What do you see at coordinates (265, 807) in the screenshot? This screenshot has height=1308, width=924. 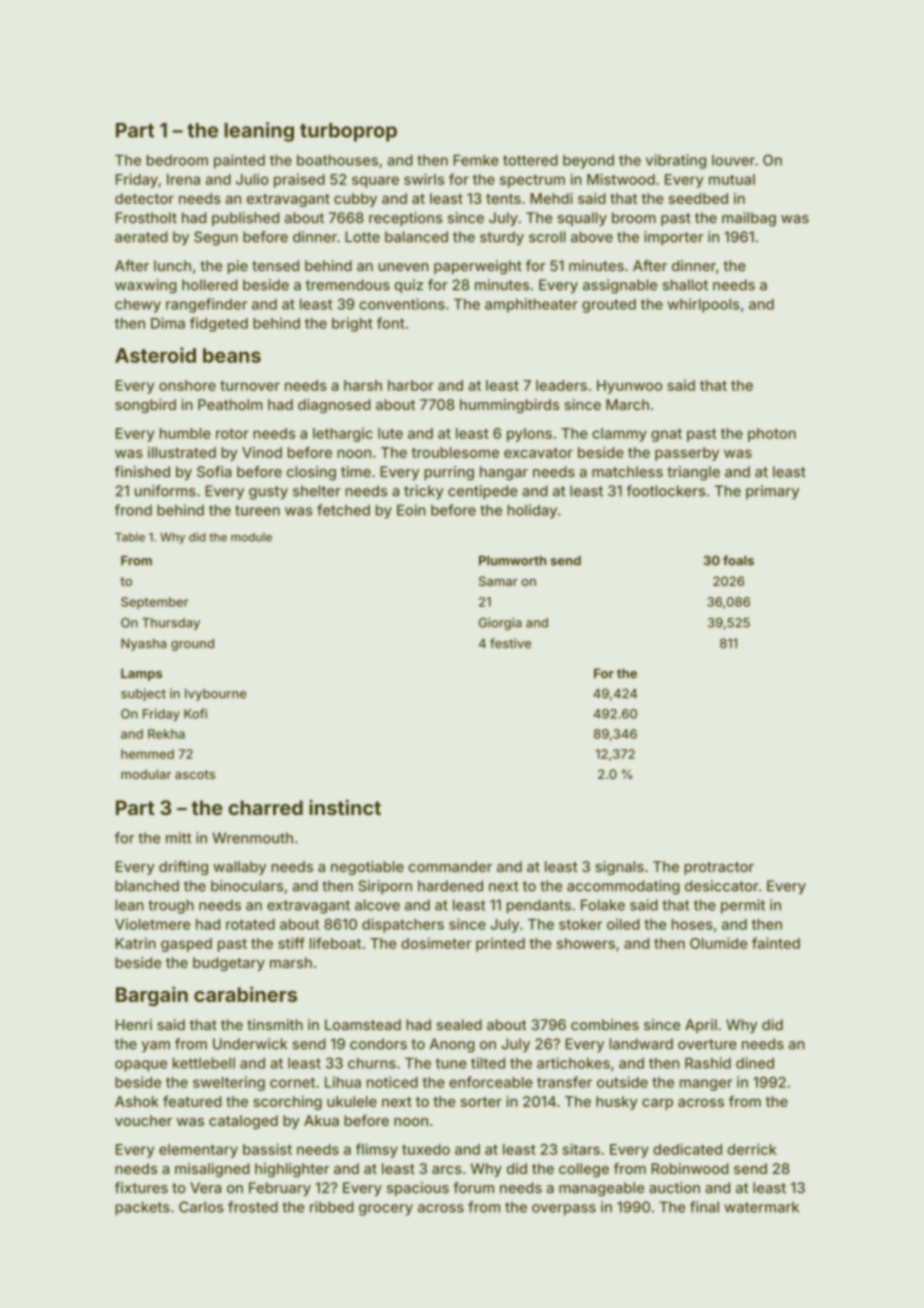 I see `charred` at bounding box center [265, 807].
